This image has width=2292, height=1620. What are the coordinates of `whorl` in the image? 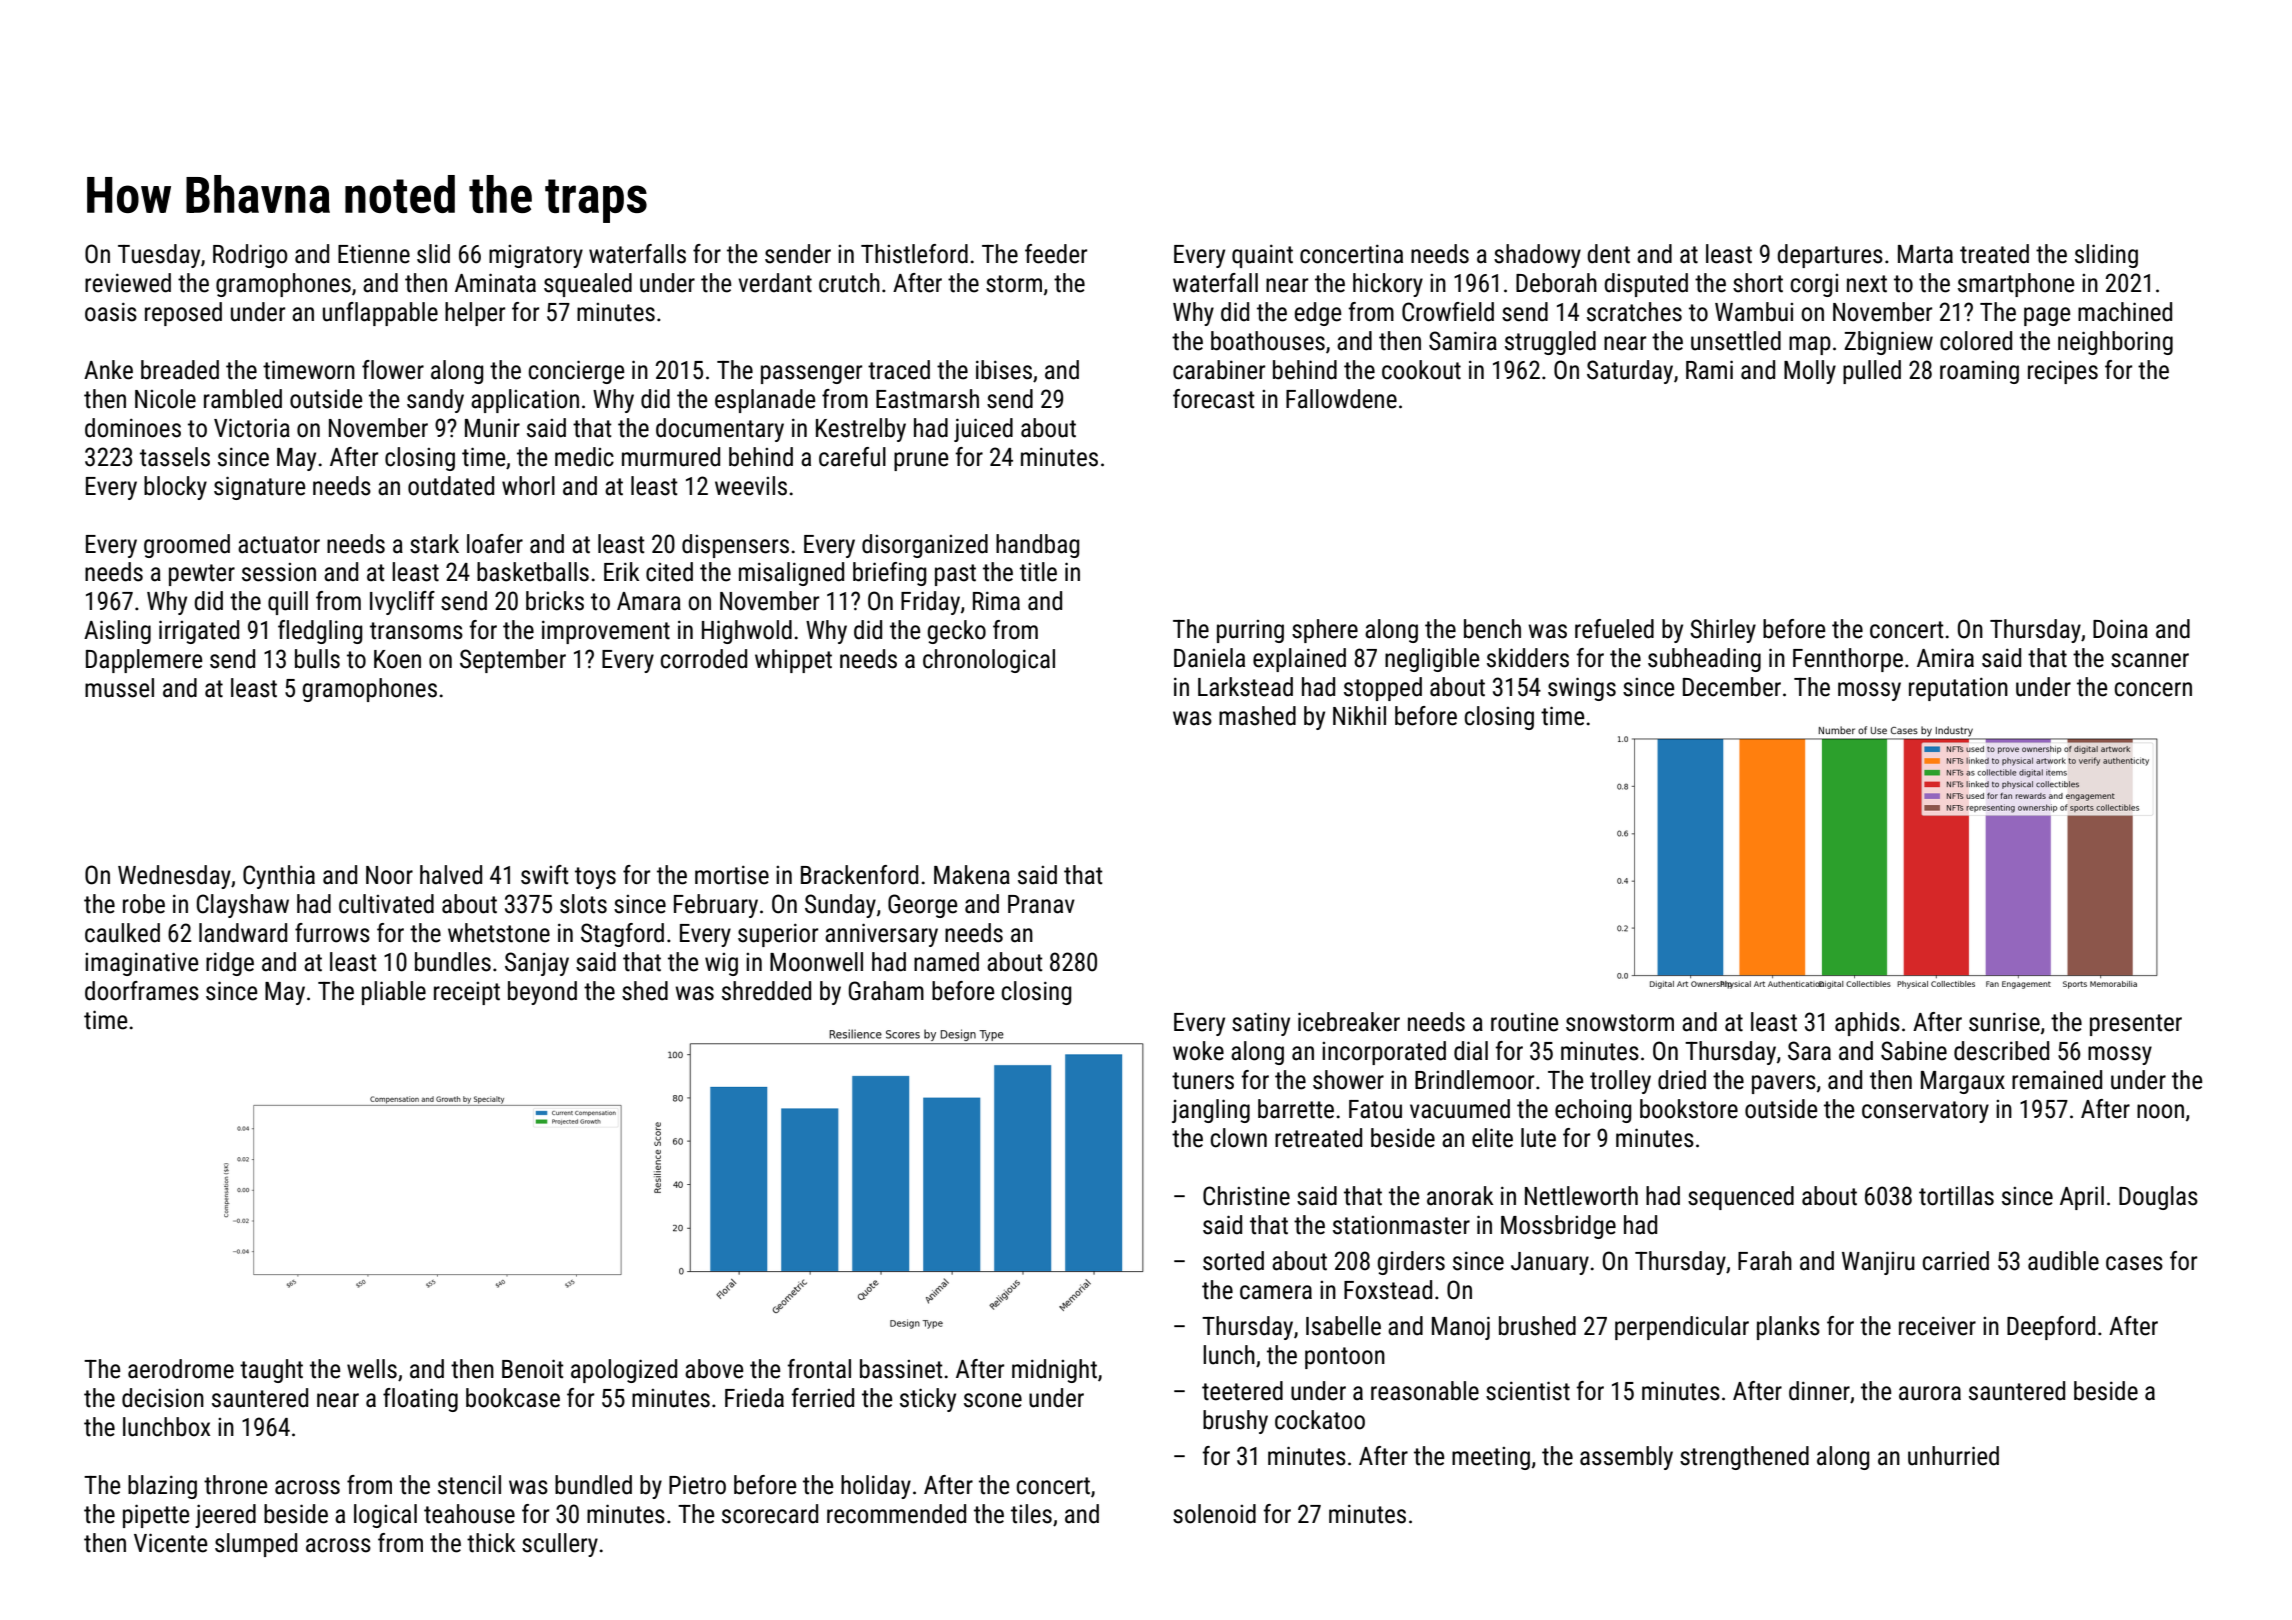 It's located at (528, 486).
